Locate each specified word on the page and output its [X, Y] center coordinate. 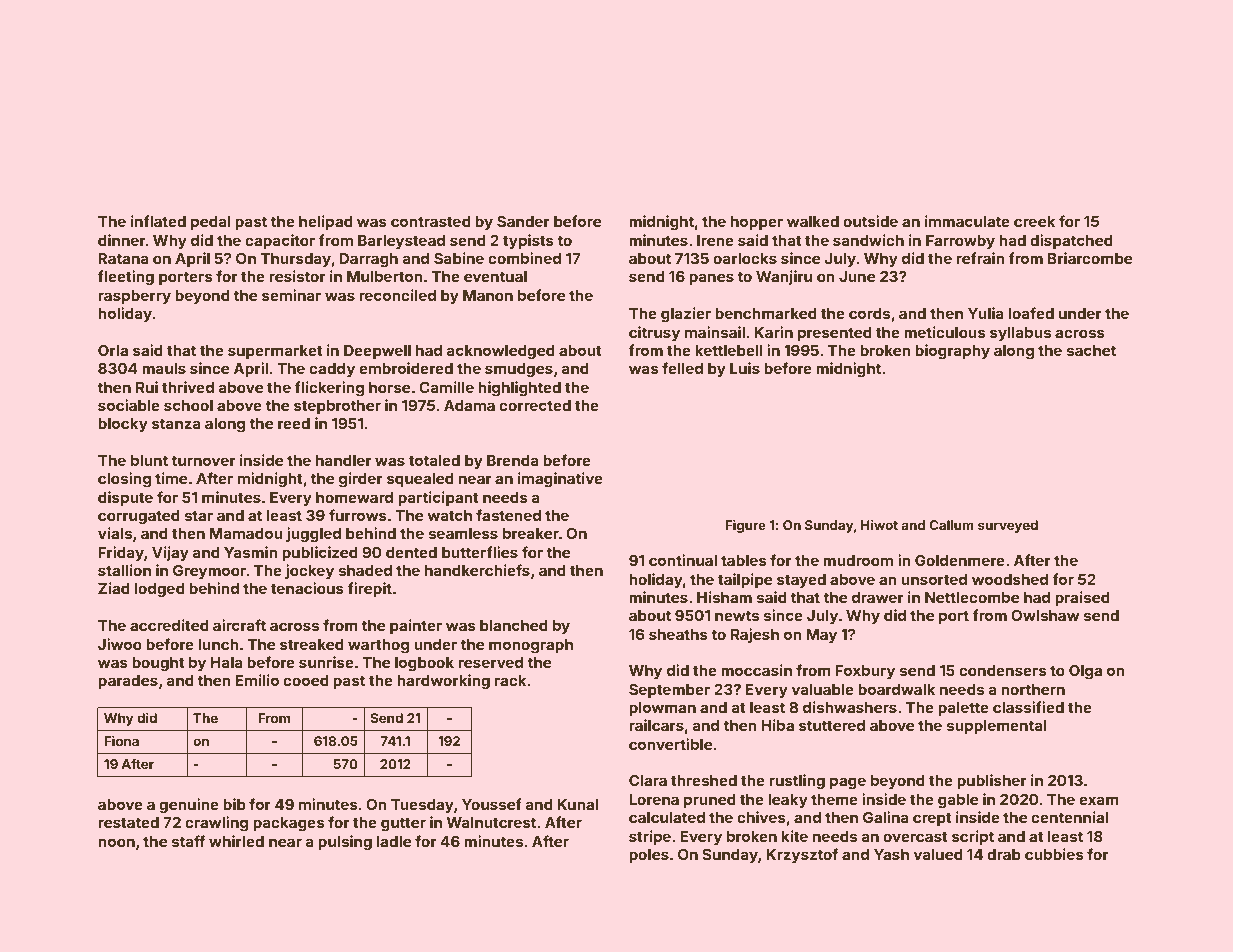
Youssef [492, 804]
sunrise [326, 662]
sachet [1091, 350]
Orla [113, 350]
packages [289, 824]
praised [1082, 598]
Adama [469, 405]
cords [869, 313]
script [973, 837]
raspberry [134, 297]
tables [744, 560]
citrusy [654, 333]
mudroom [858, 560]
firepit [369, 589]
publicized [320, 553]
